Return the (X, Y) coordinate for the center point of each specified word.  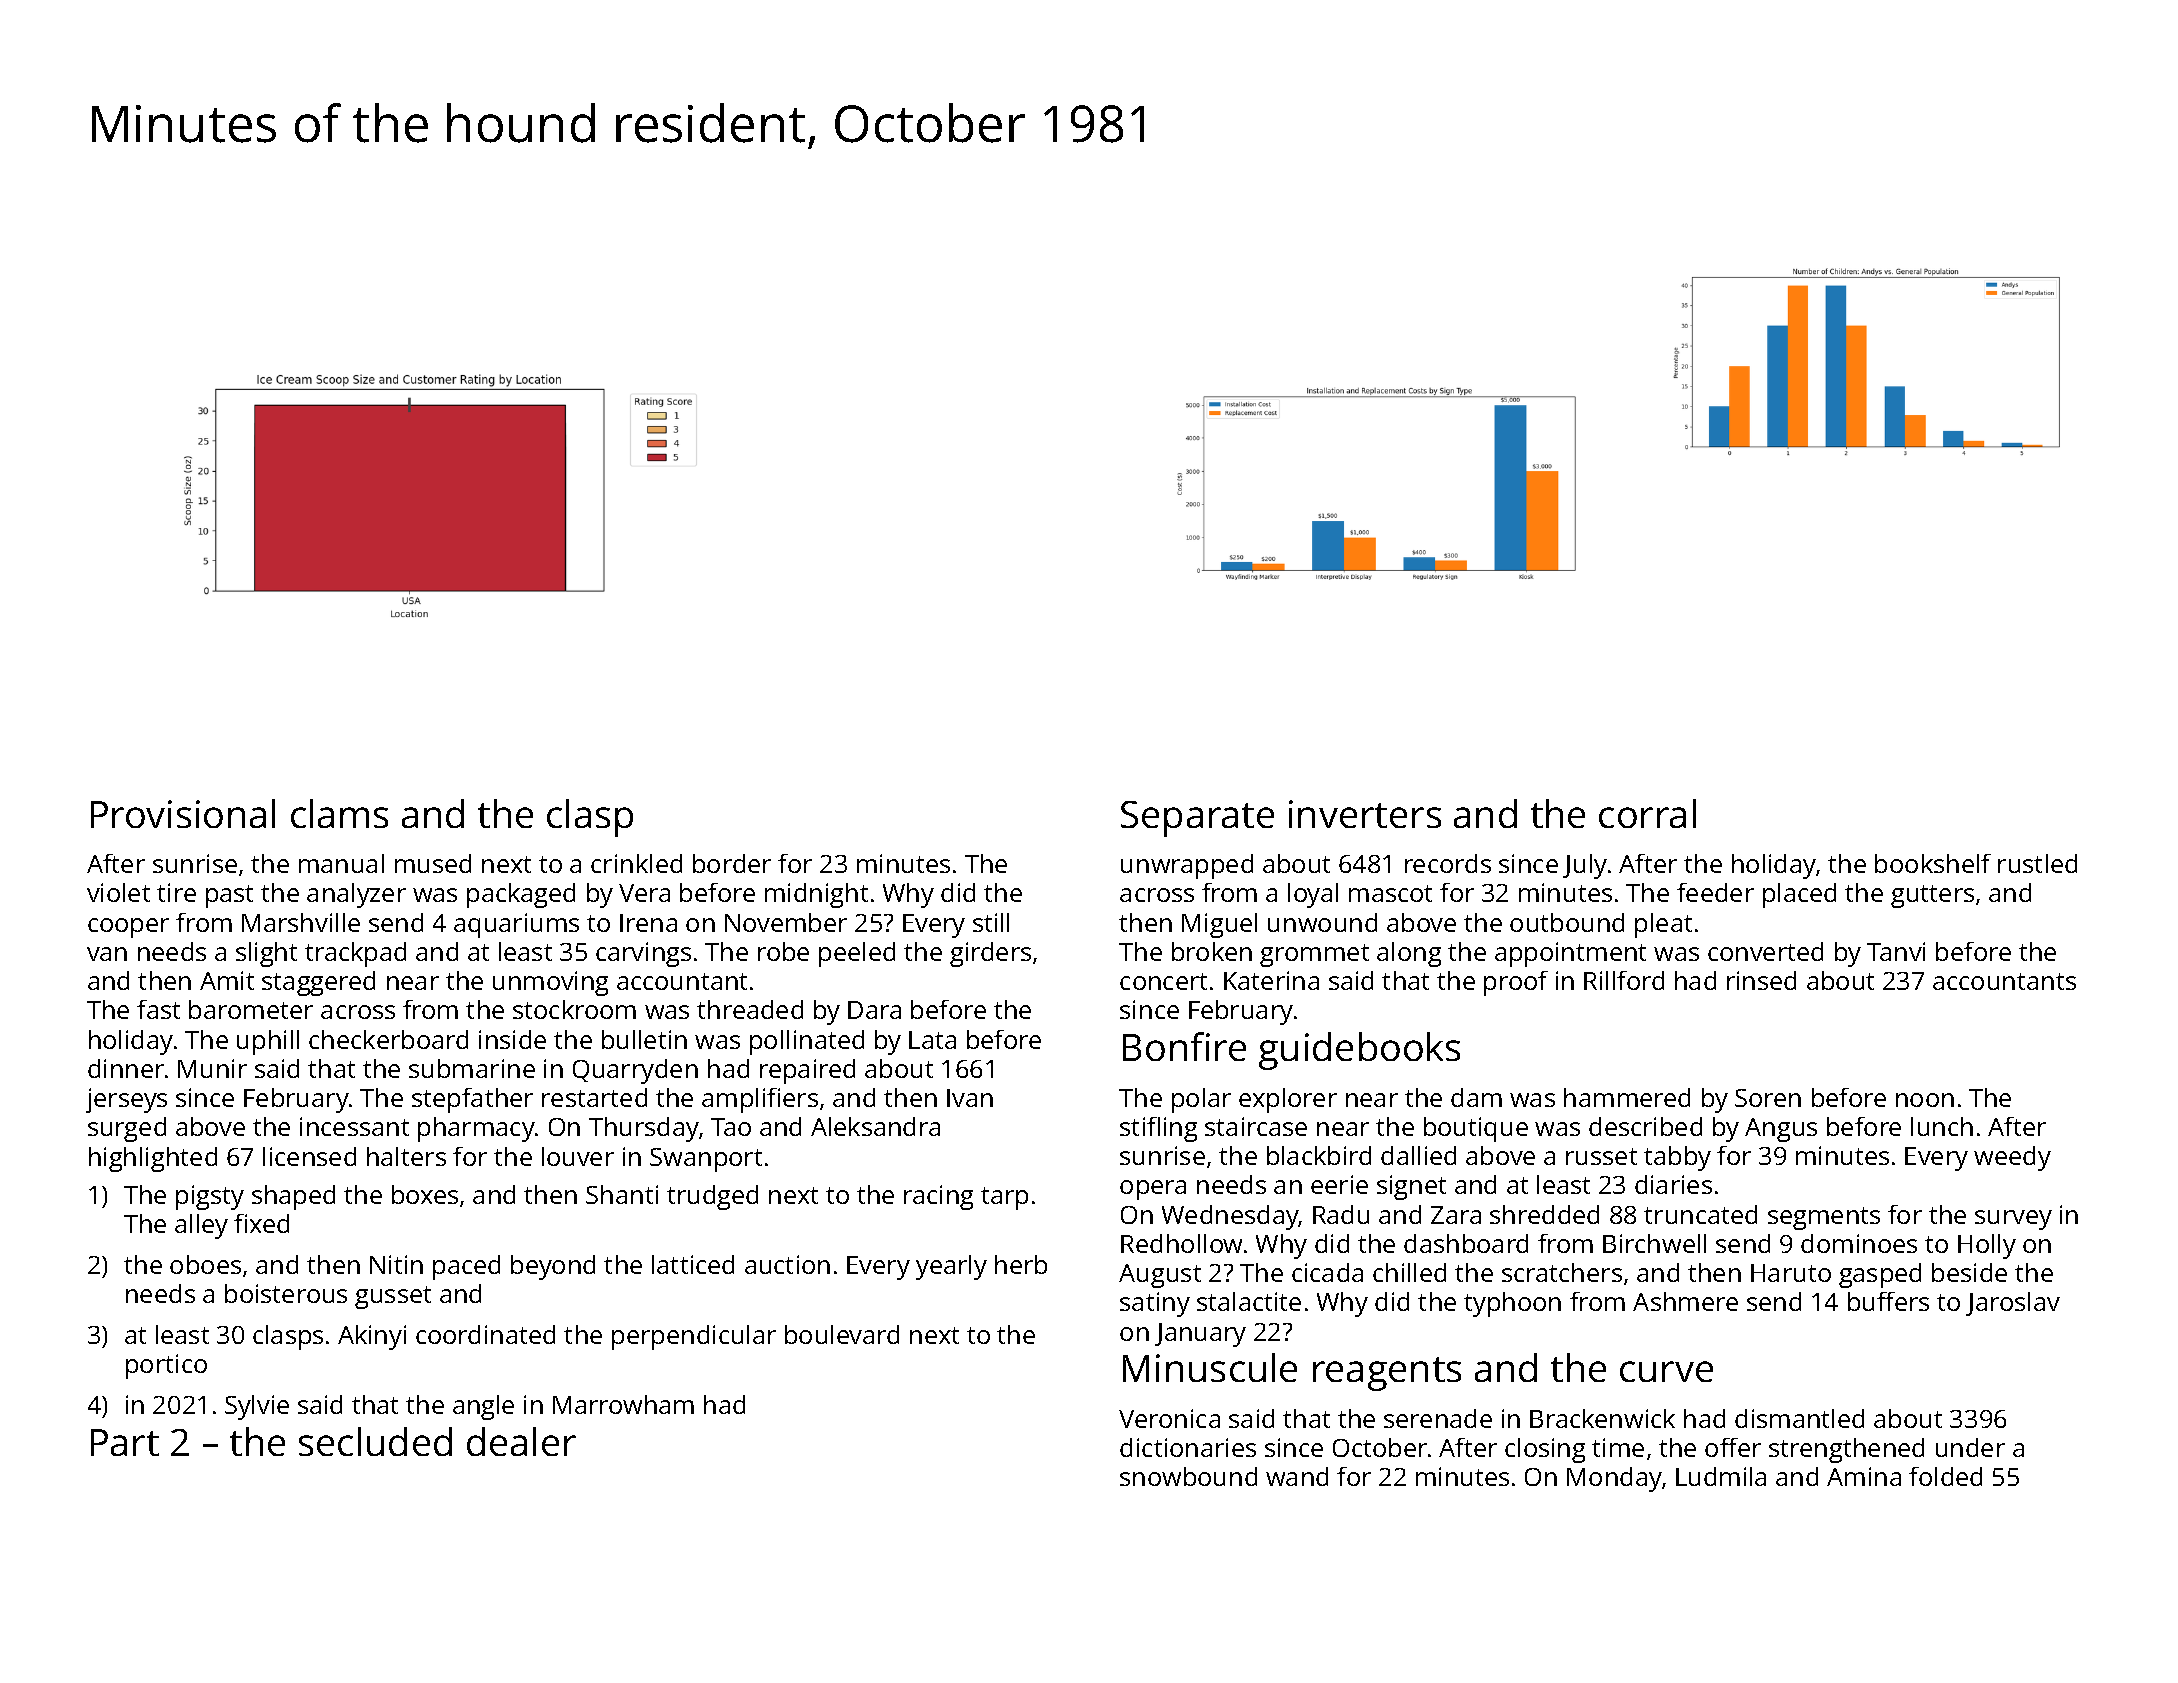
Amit (227, 980)
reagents (1387, 1374)
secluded (375, 1441)
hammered (1627, 1097)
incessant (354, 1126)
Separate (1197, 819)
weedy (2012, 1158)
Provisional (183, 813)
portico (166, 1366)
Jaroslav (2013, 1304)
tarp (1004, 1198)
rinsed (1761, 980)
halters (406, 1156)
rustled (2037, 863)
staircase (1256, 1126)
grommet (1314, 955)
